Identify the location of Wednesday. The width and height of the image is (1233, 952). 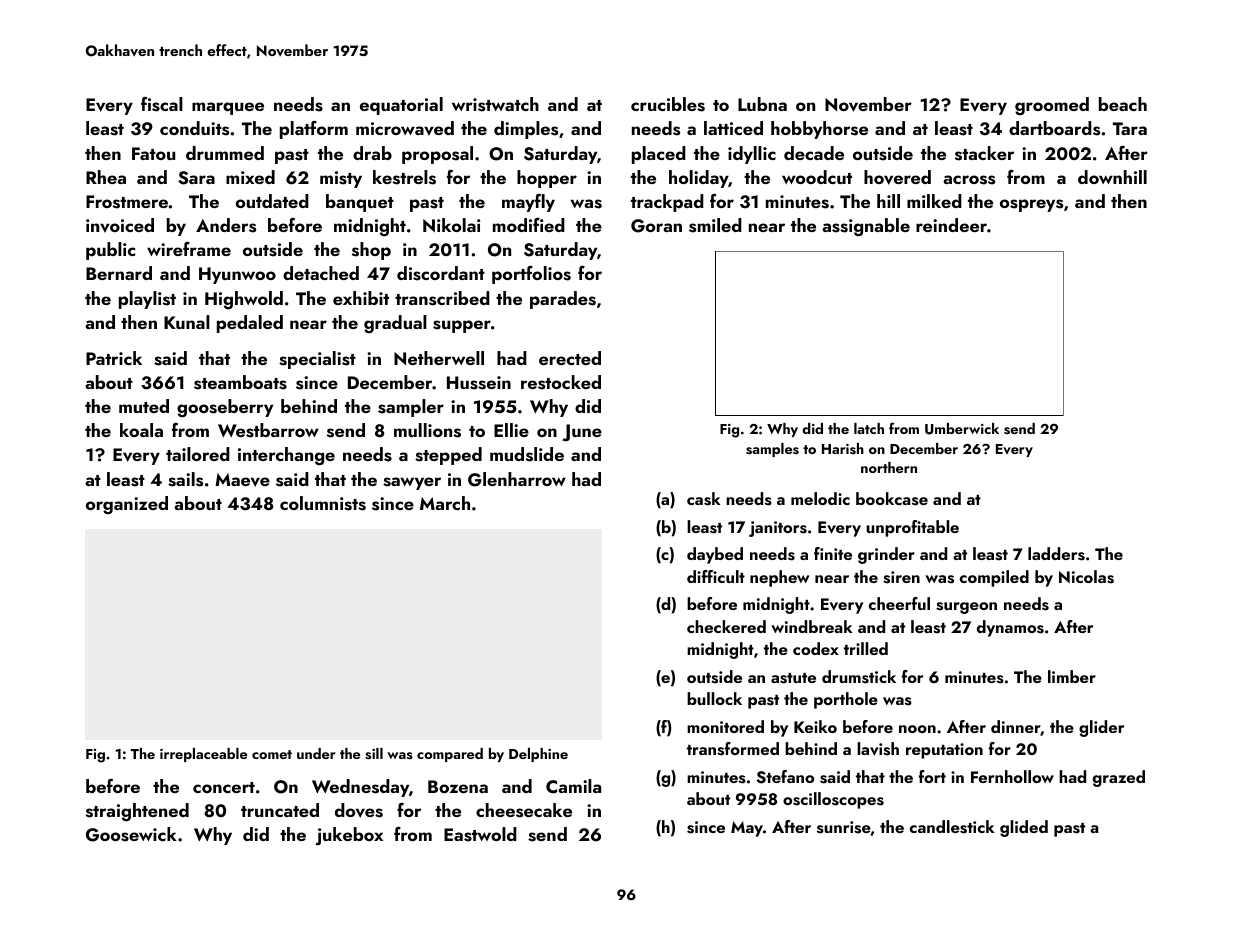
(360, 788).
